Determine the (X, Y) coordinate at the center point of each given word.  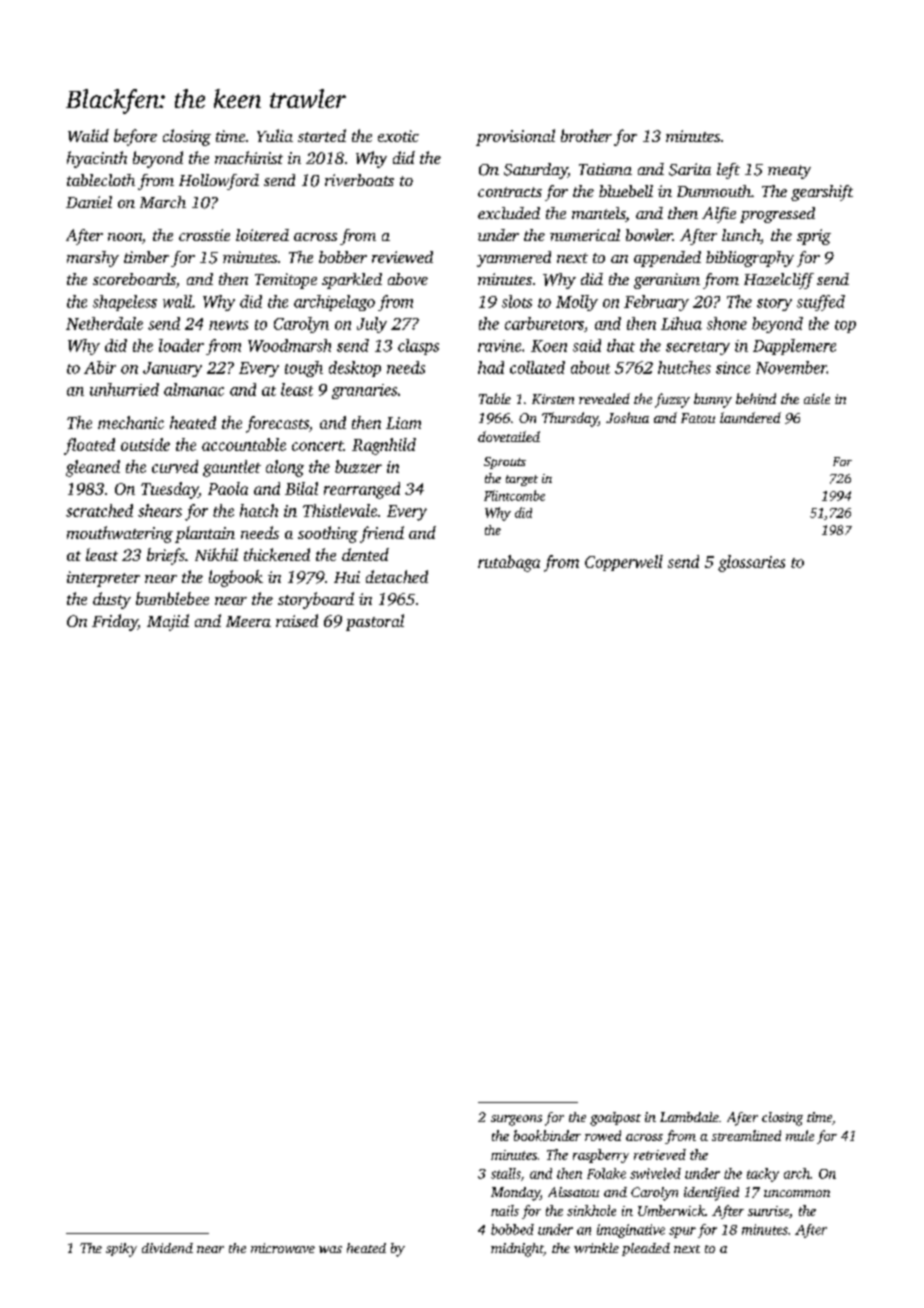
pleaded (646, 1249)
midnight (517, 1250)
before (135, 137)
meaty (789, 172)
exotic (398, 136)
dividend (167, 1248)
